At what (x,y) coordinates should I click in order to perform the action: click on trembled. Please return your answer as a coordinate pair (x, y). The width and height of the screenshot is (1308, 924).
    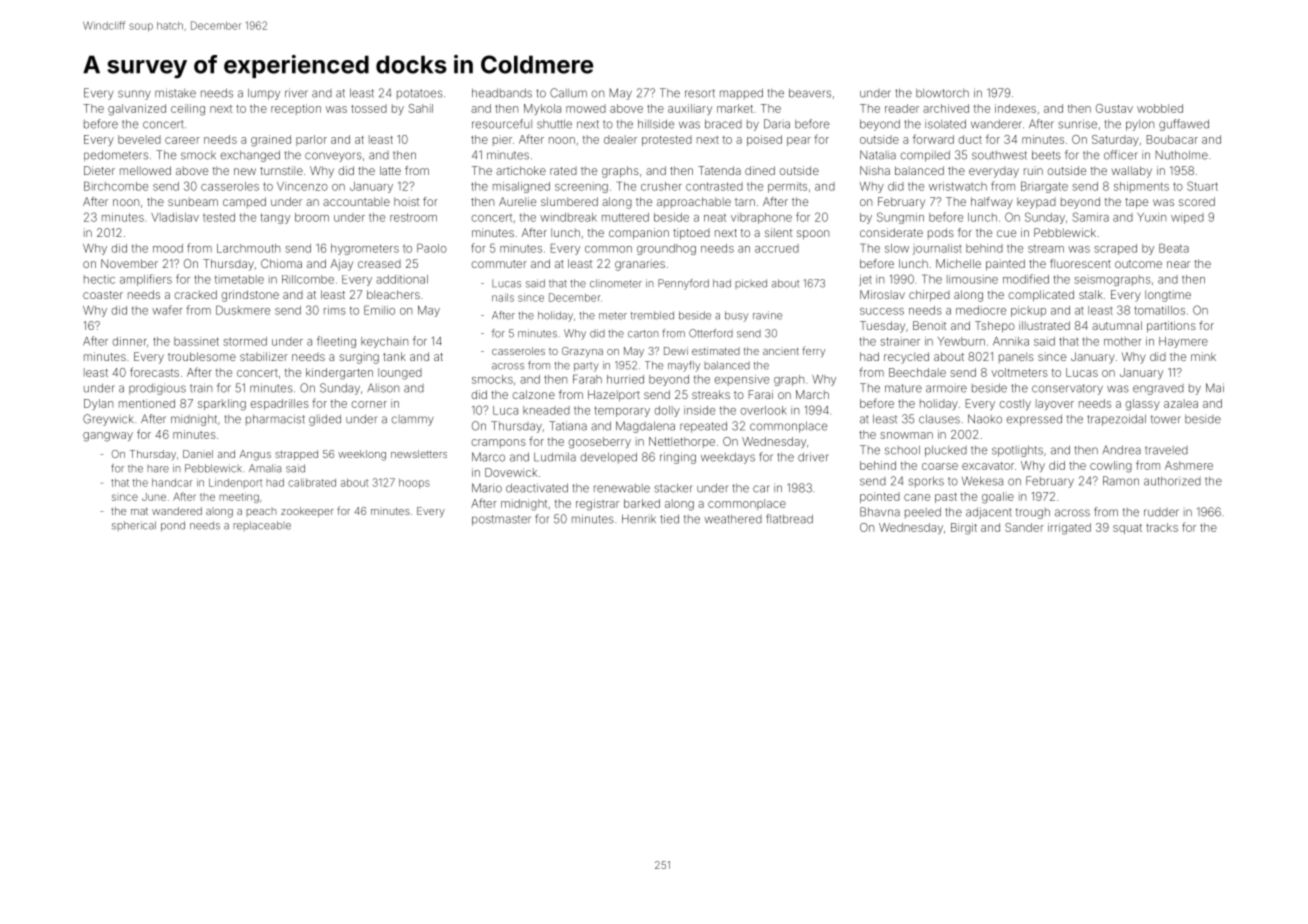
    Looking at the image, I should click on (652, 315).
